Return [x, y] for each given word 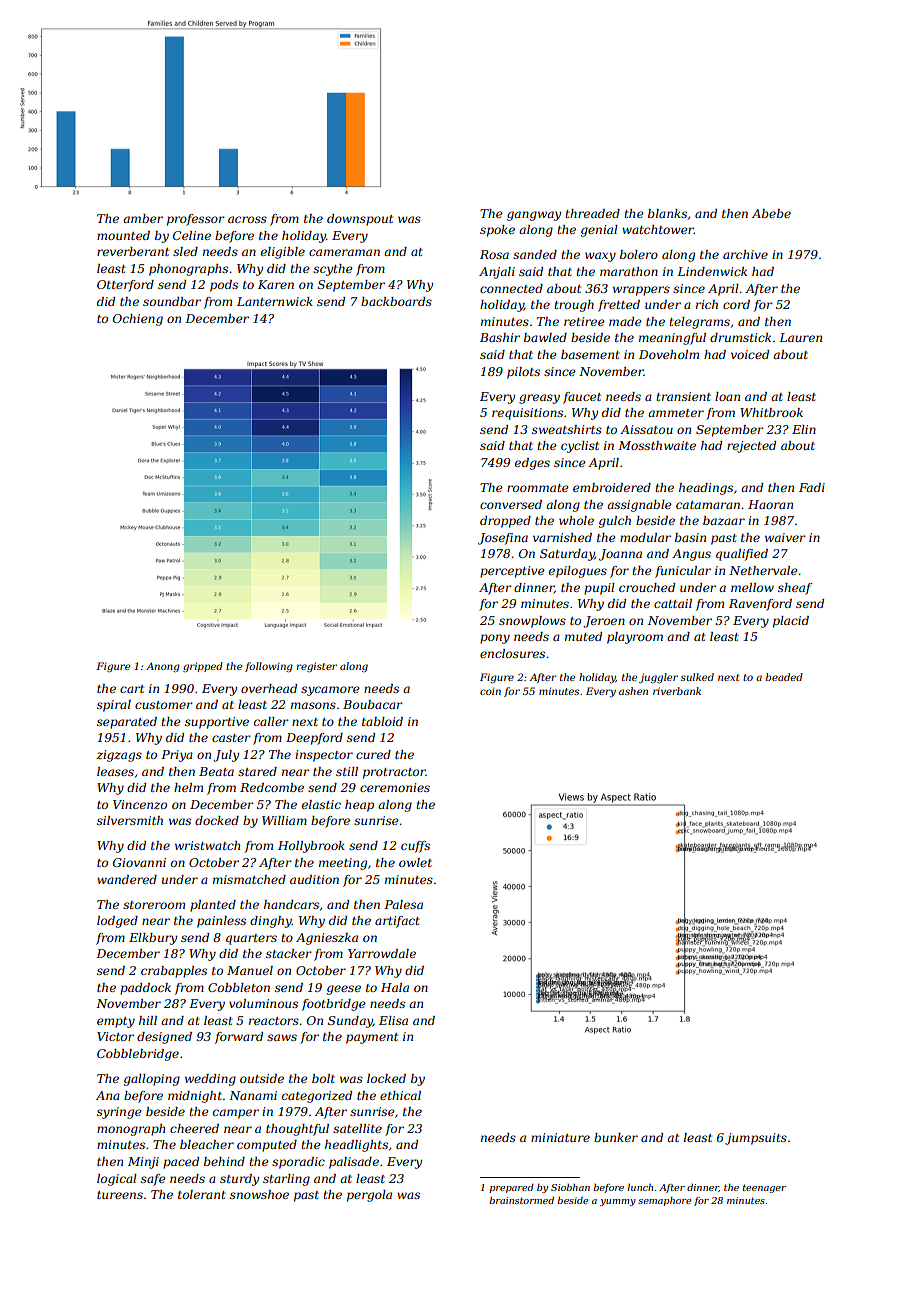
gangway [534, 216]
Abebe [771, 213]
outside [262, 1078]
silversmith [130, 820]
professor [196, 220]
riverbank [677, 691]
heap [359, 806]
